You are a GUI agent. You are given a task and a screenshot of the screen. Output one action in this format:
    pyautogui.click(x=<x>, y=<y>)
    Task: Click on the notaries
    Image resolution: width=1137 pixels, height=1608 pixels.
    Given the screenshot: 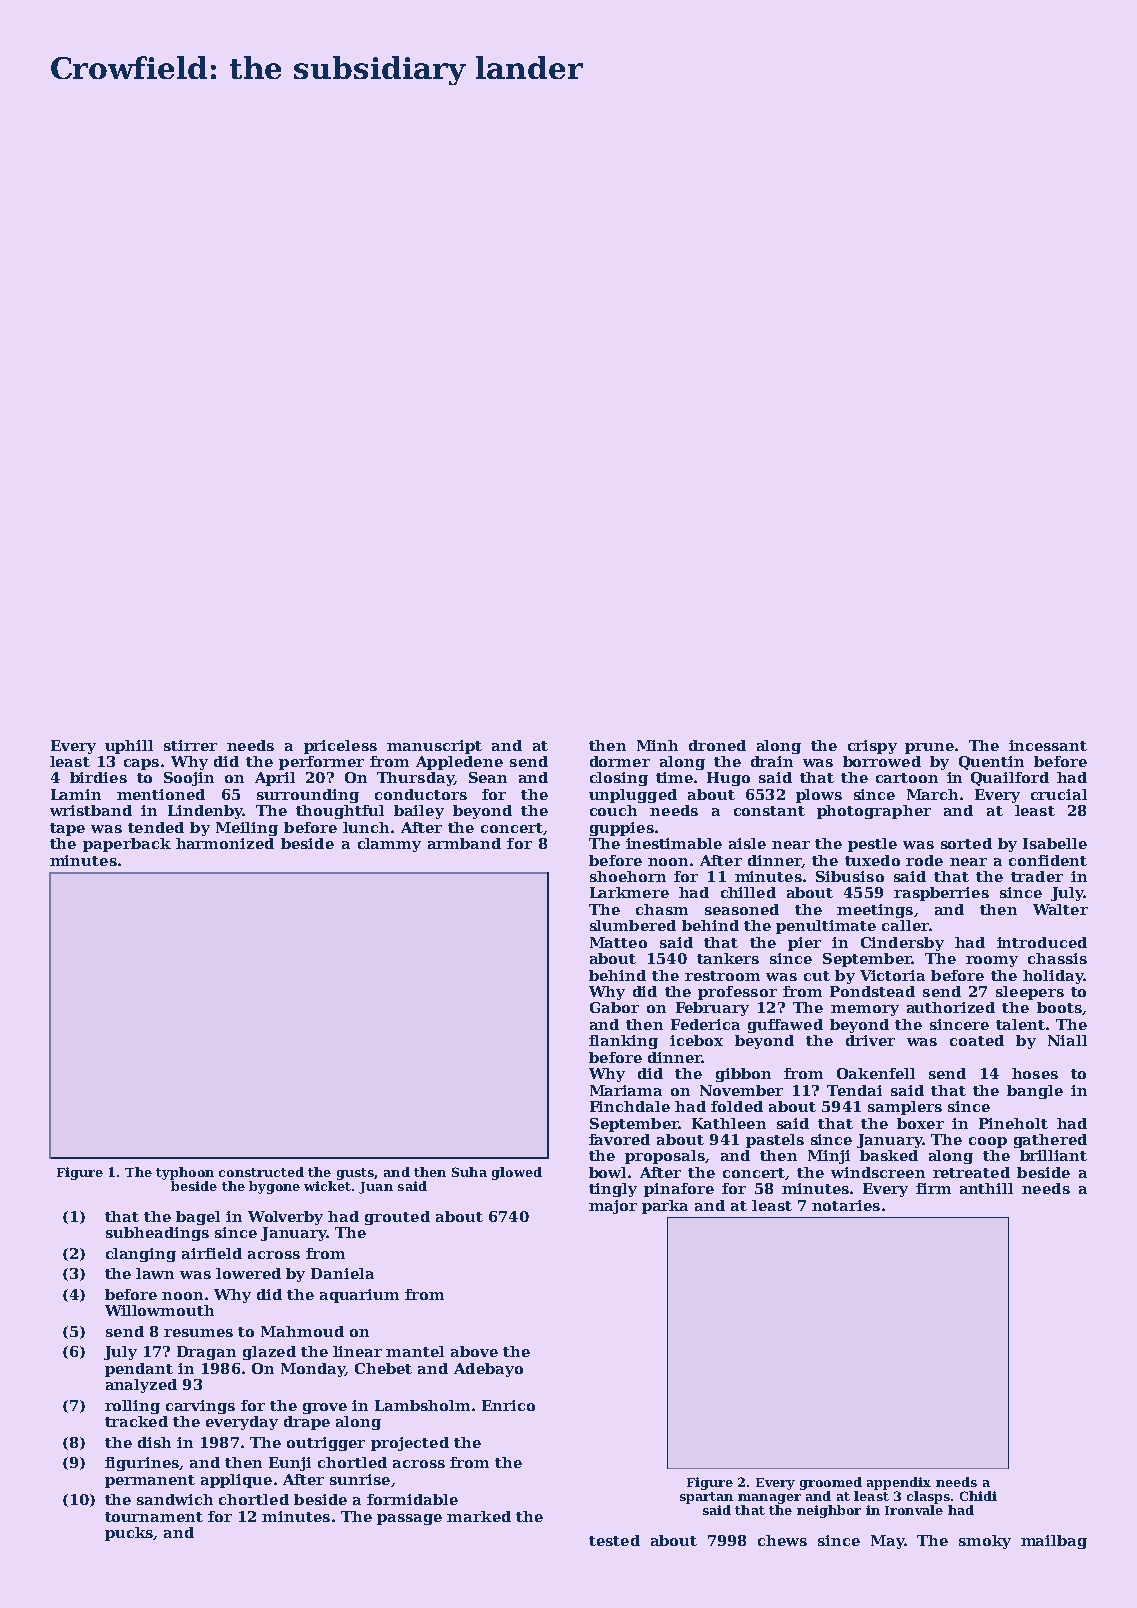 What is the action you would take?
    pyautogui.click(x=846, y=1205)
